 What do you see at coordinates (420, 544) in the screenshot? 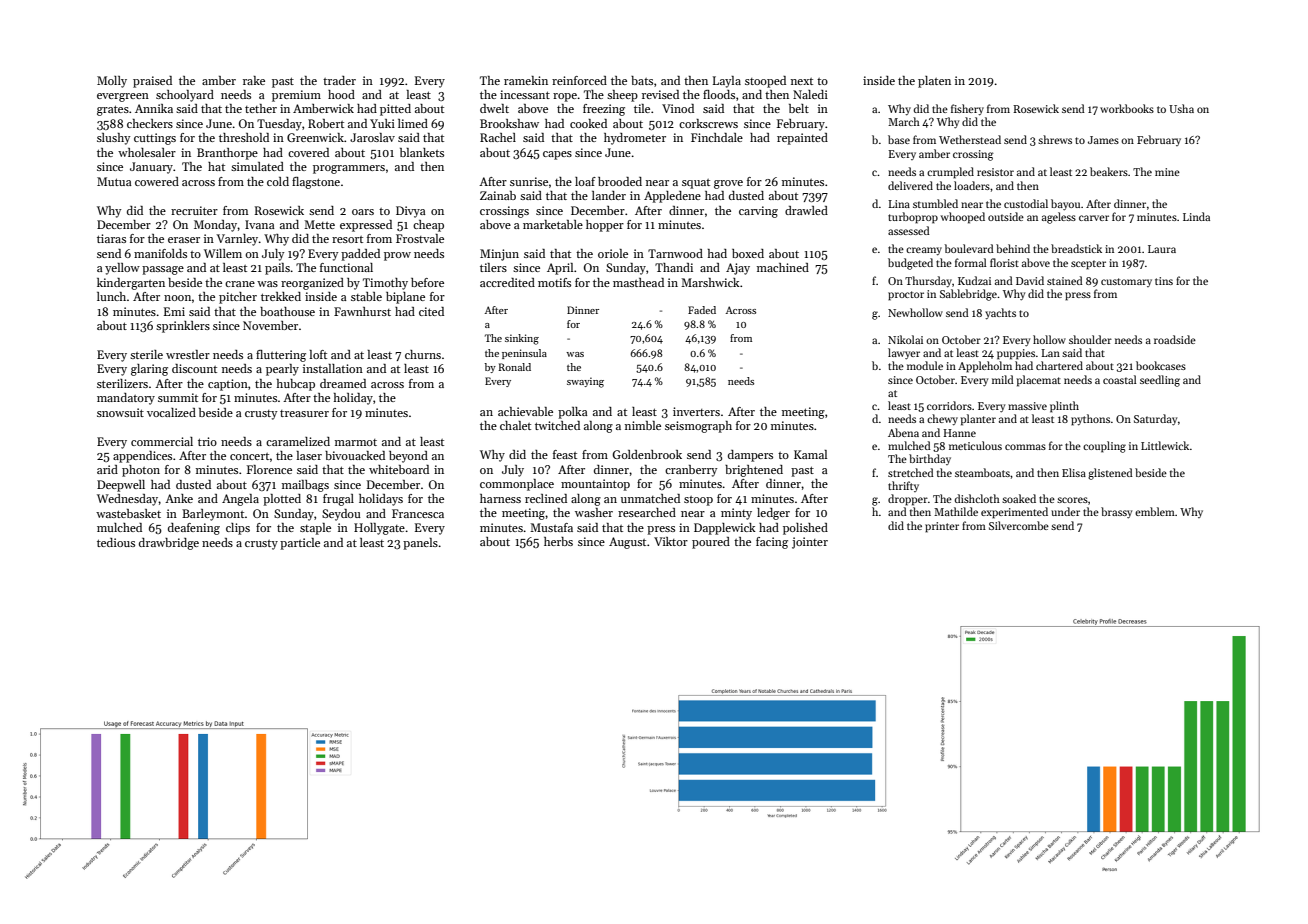
I see `panels` at bounding box center [420, 544].
